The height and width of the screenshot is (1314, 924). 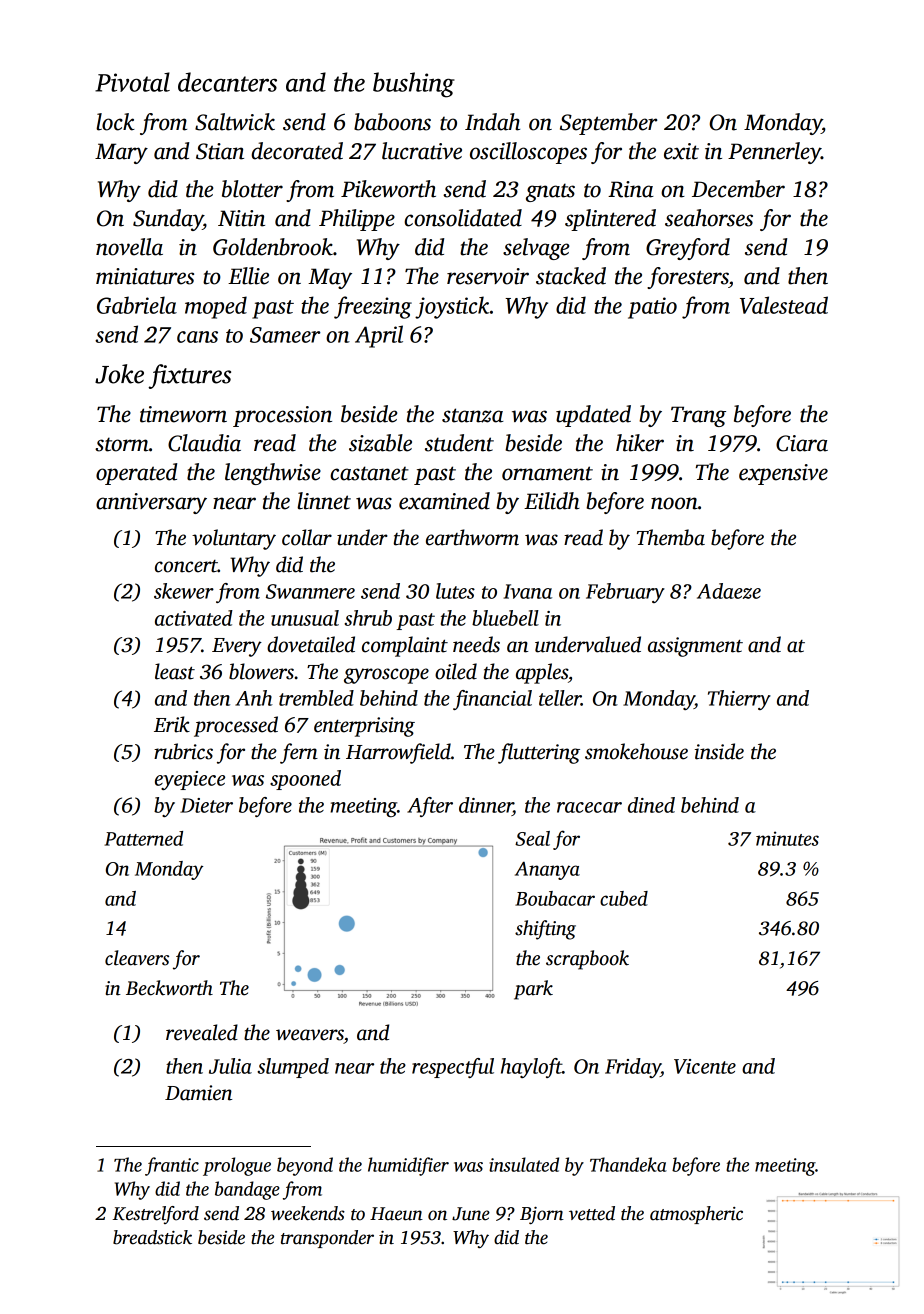 What do you see at coordinates (227, 82) in the screenshot?
I see `decanters` at bounding box center [227, 82].
